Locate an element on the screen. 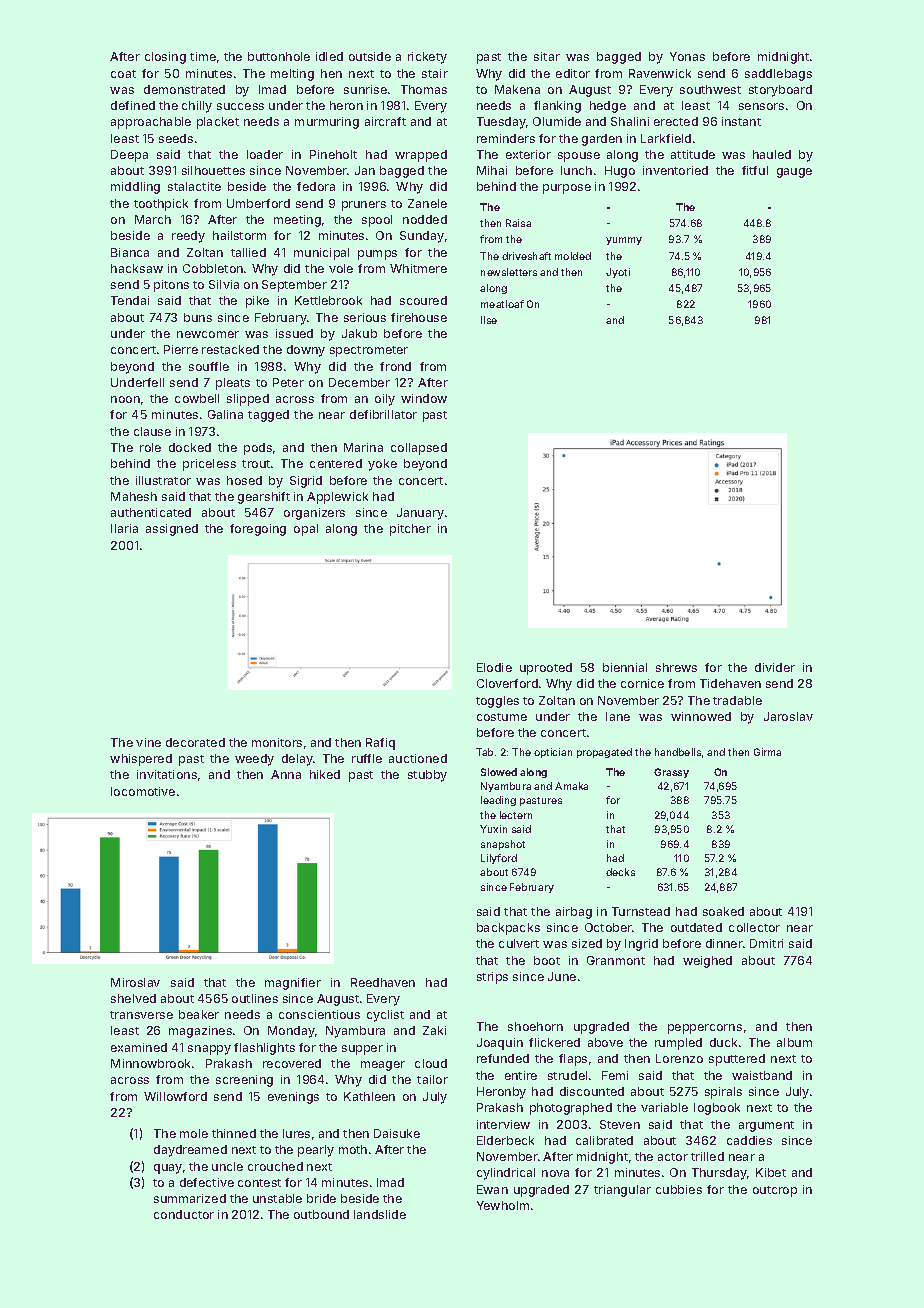 This screenshot has width=924, height=1308. Zanele is located at coordinates (427, 203).
